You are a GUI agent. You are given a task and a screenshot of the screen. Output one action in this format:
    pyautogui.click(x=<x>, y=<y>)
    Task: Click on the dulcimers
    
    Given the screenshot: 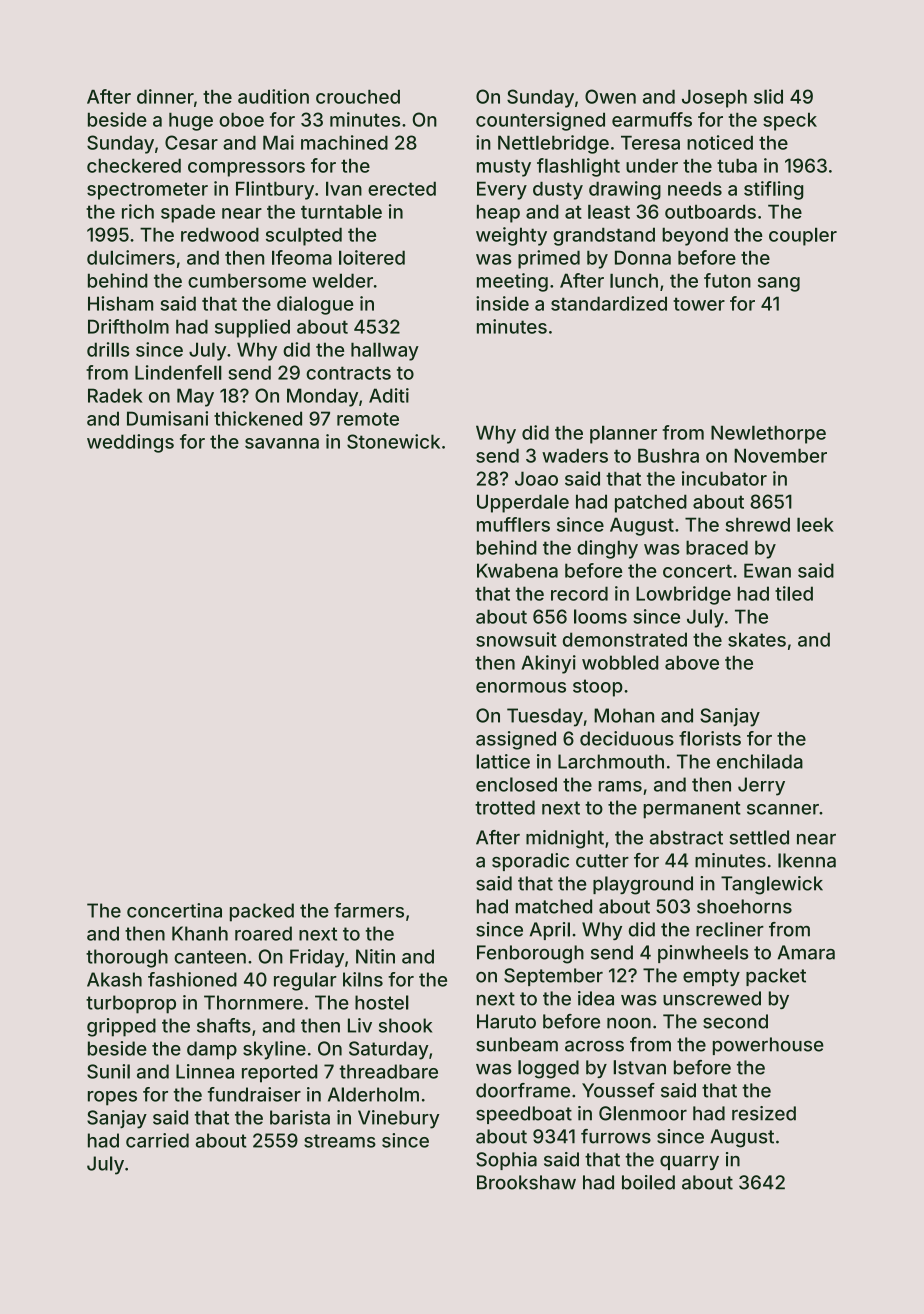 What is the action you would take?
    pyautogui.click(x=131, y=257)
